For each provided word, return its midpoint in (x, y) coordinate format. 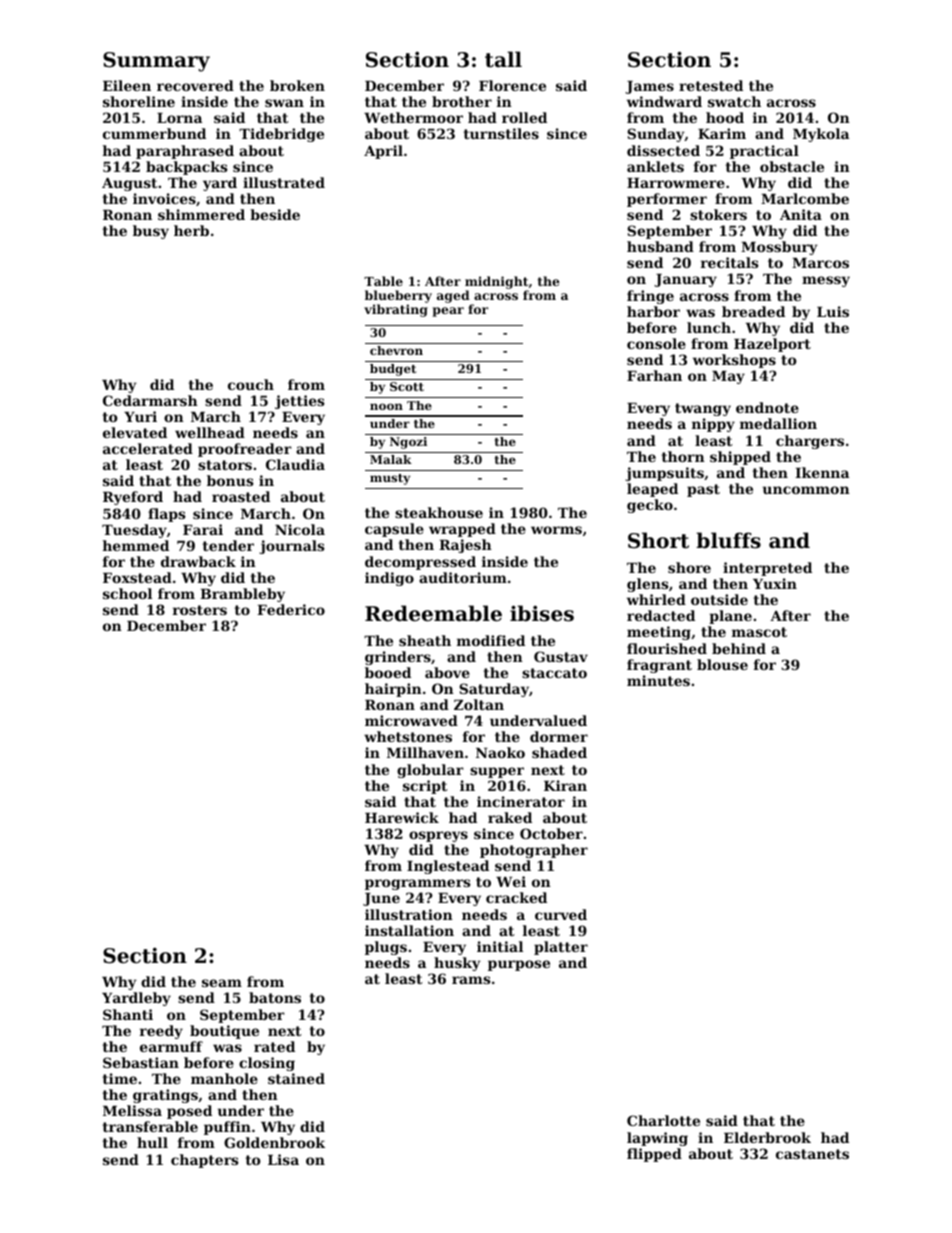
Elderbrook (767, 1137)
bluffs (728, 540)
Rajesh (465, 546)
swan (284, 103)
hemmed (136, 545)
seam (222, 983)
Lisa (283, 1159)
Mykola (821, 135)
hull (152, 1142)
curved (561, 914)
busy (151, 232)
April (383, 152)
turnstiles (501, 133)
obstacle (792, 166)
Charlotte (663, 1120)
